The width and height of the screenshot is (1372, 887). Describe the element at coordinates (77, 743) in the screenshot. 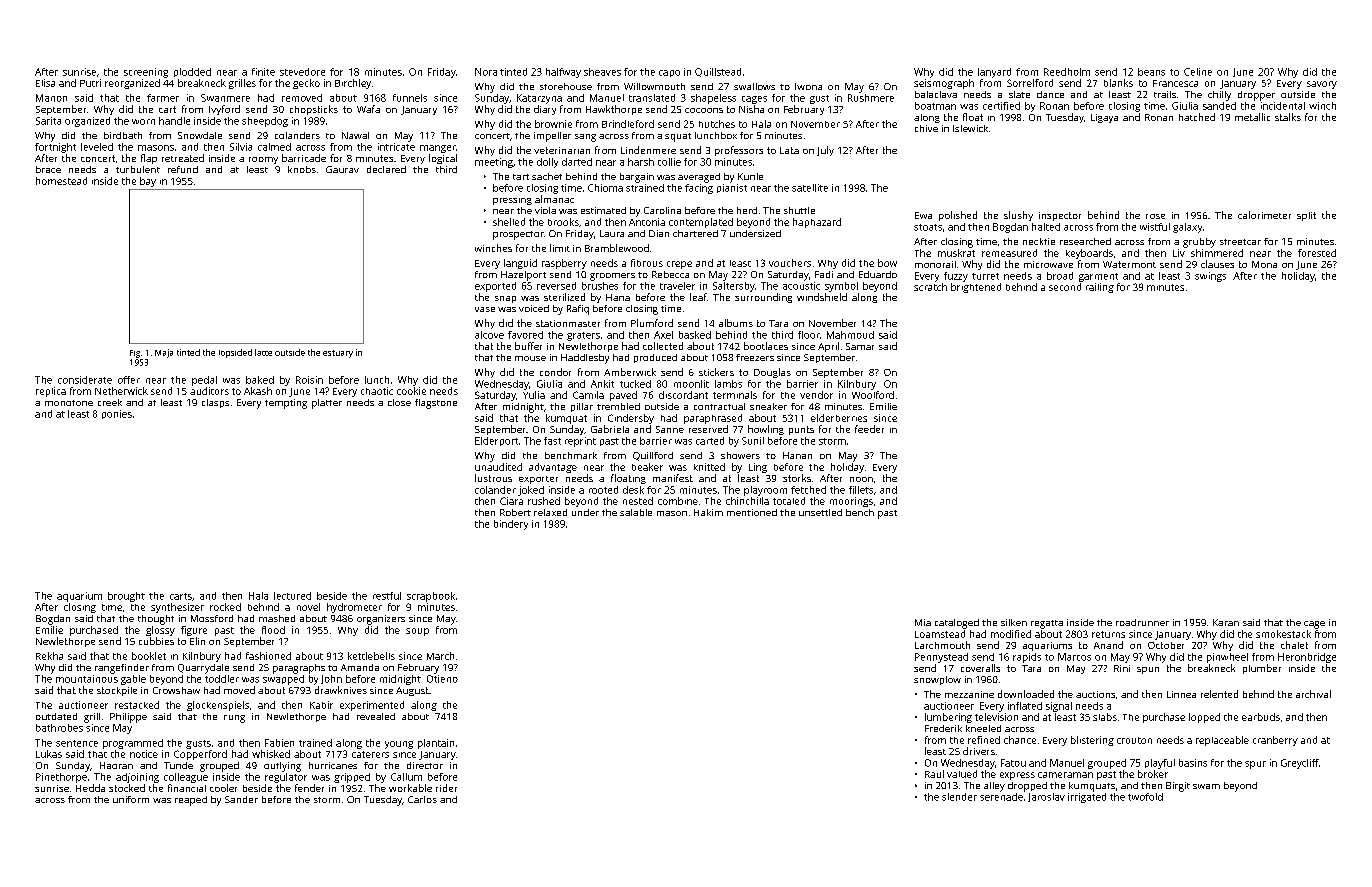

I see `sentence` at that location.
